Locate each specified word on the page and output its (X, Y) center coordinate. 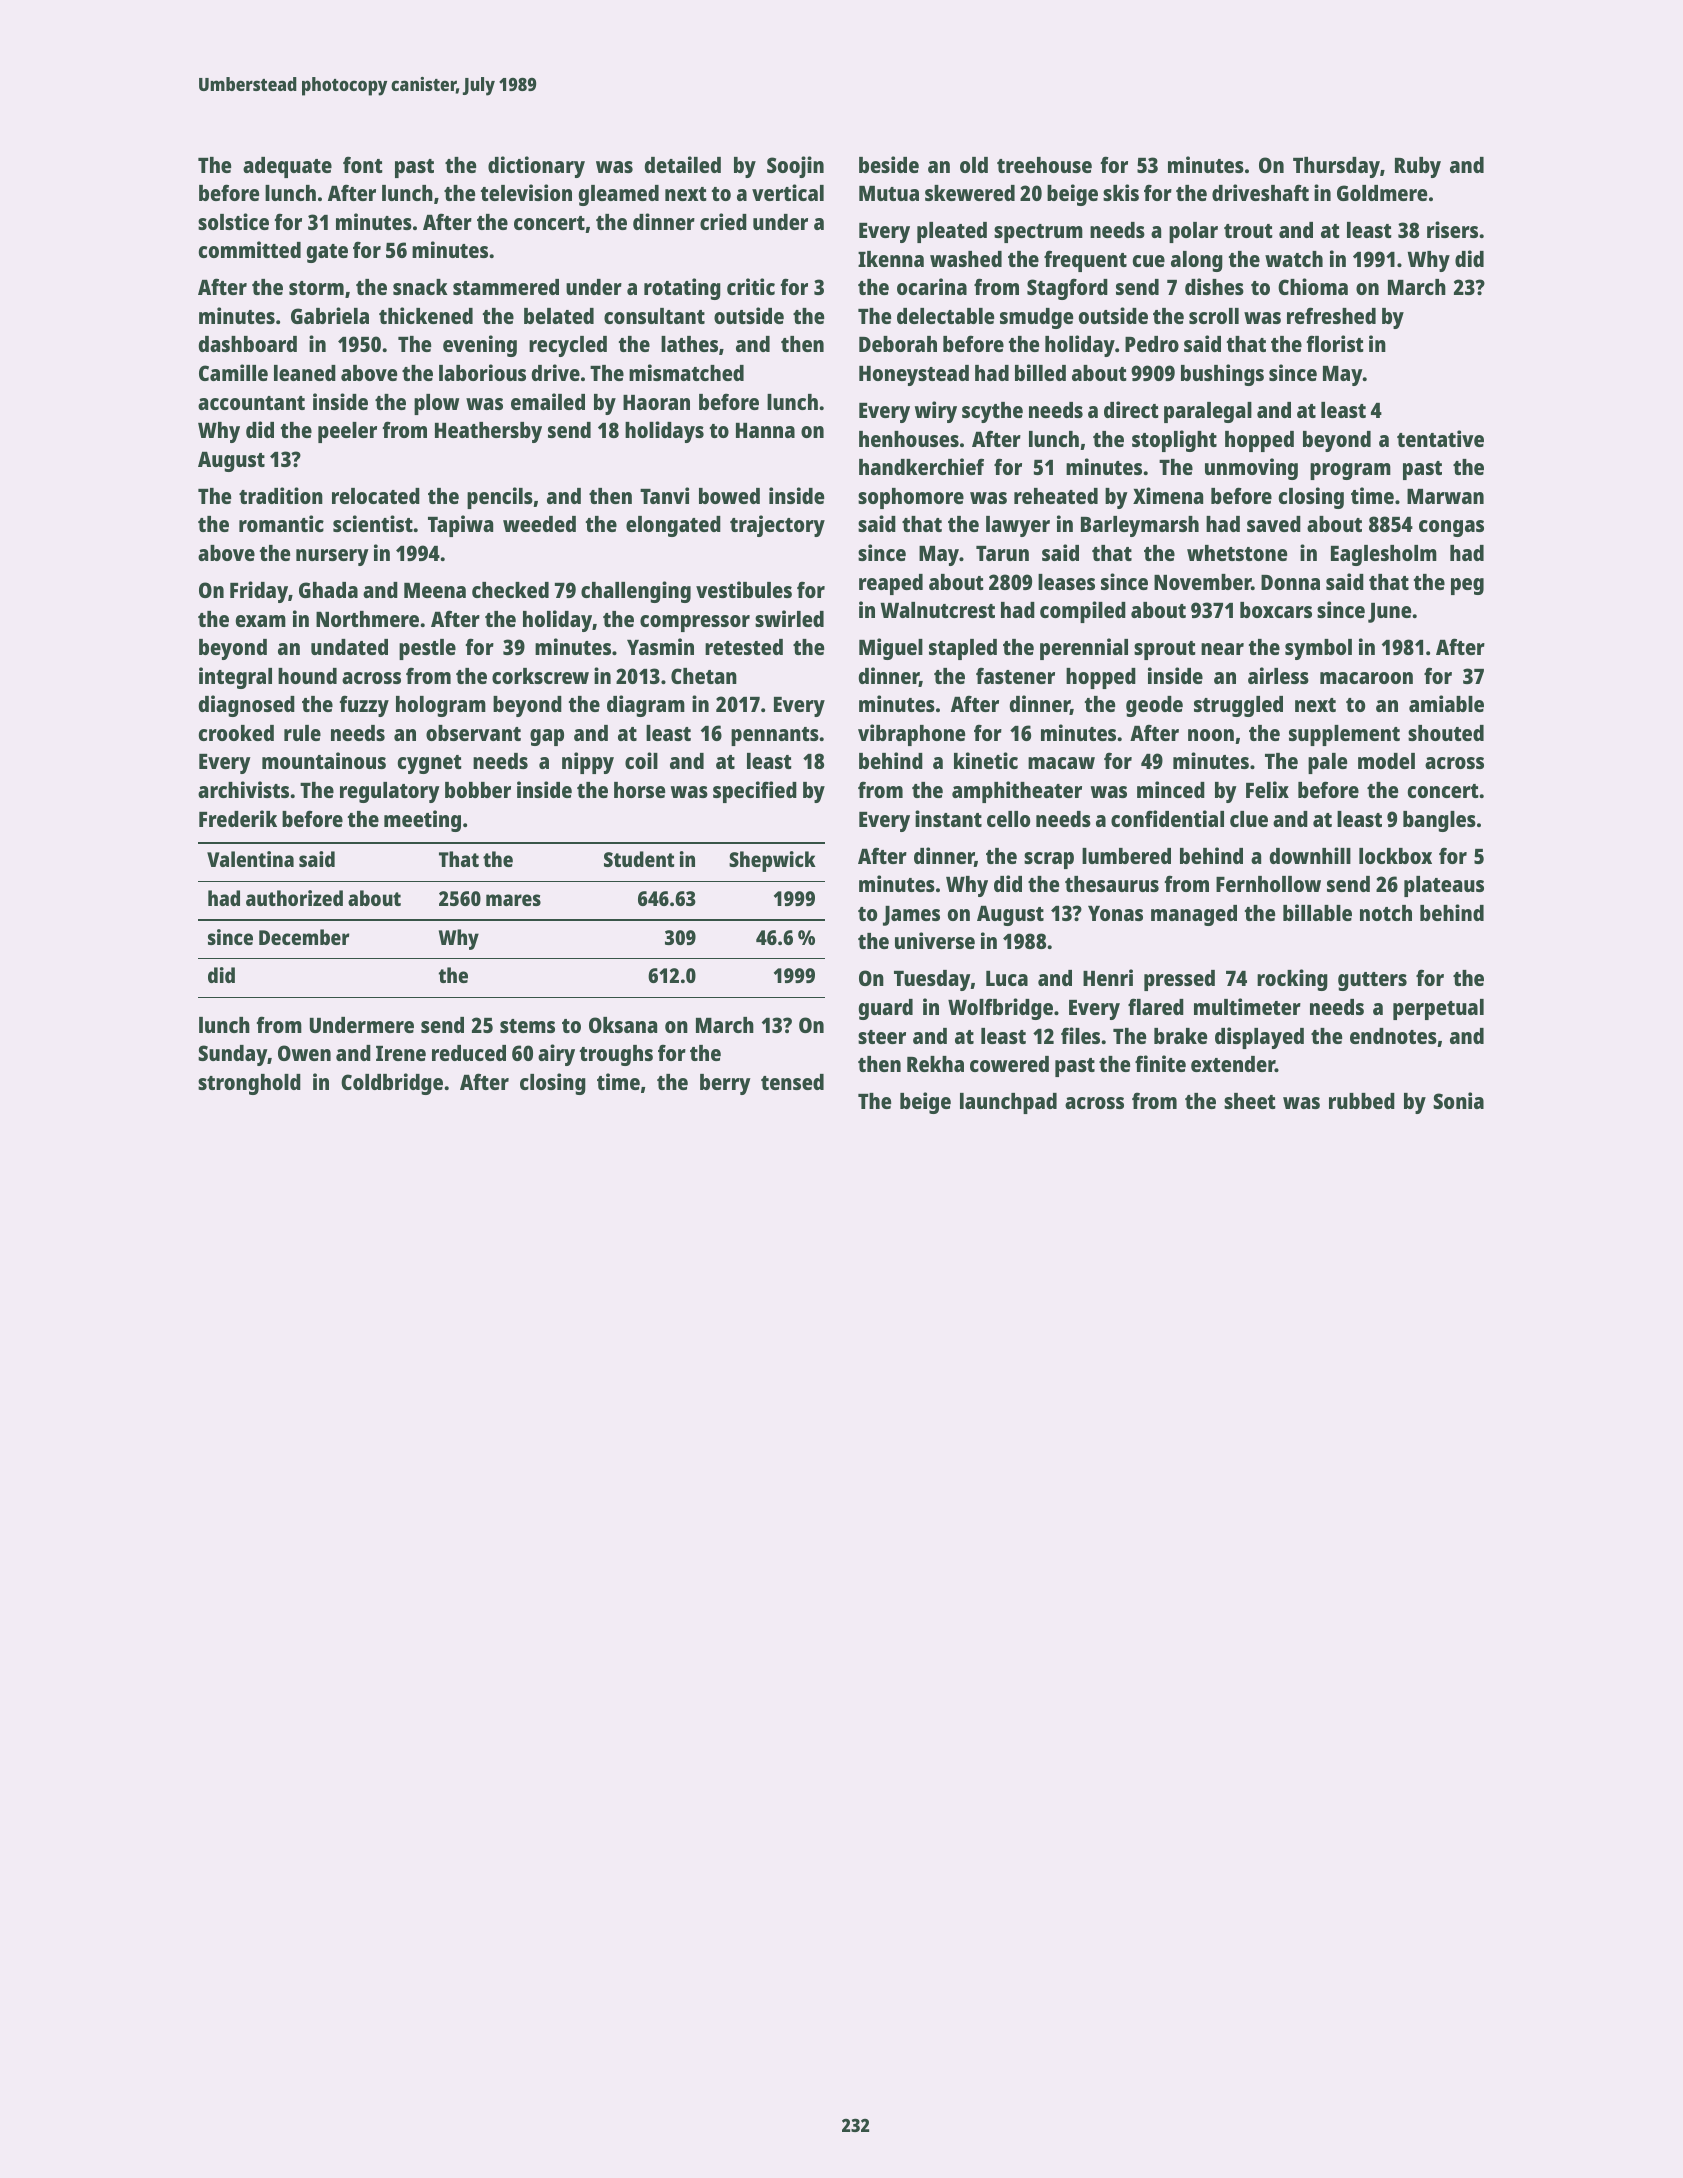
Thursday (1336, 167)
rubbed (1362, 1101)
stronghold (249, 1084)
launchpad (1008, 1103)
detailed (683, 164)
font (363, 164)
